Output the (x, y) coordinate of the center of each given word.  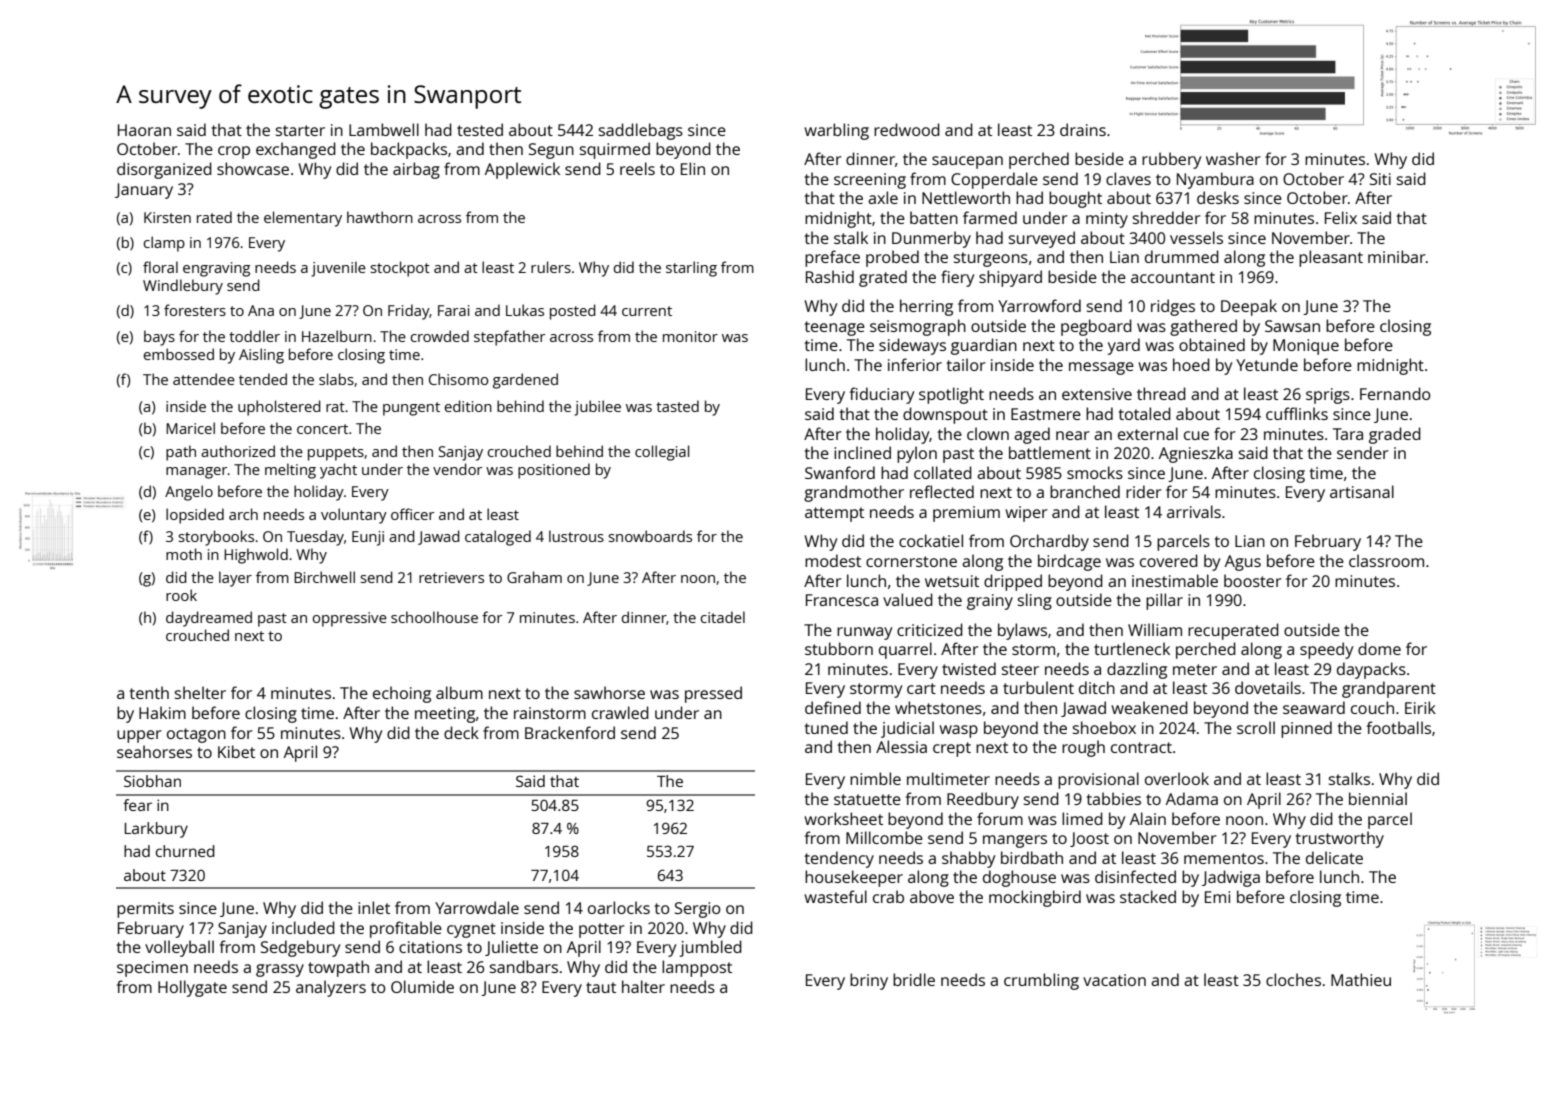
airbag (416, 170)
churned (185, 851)
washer (1233, 158)
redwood (907, 129)
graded (1395, 435)
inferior (915, 364)
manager (196, 473)
